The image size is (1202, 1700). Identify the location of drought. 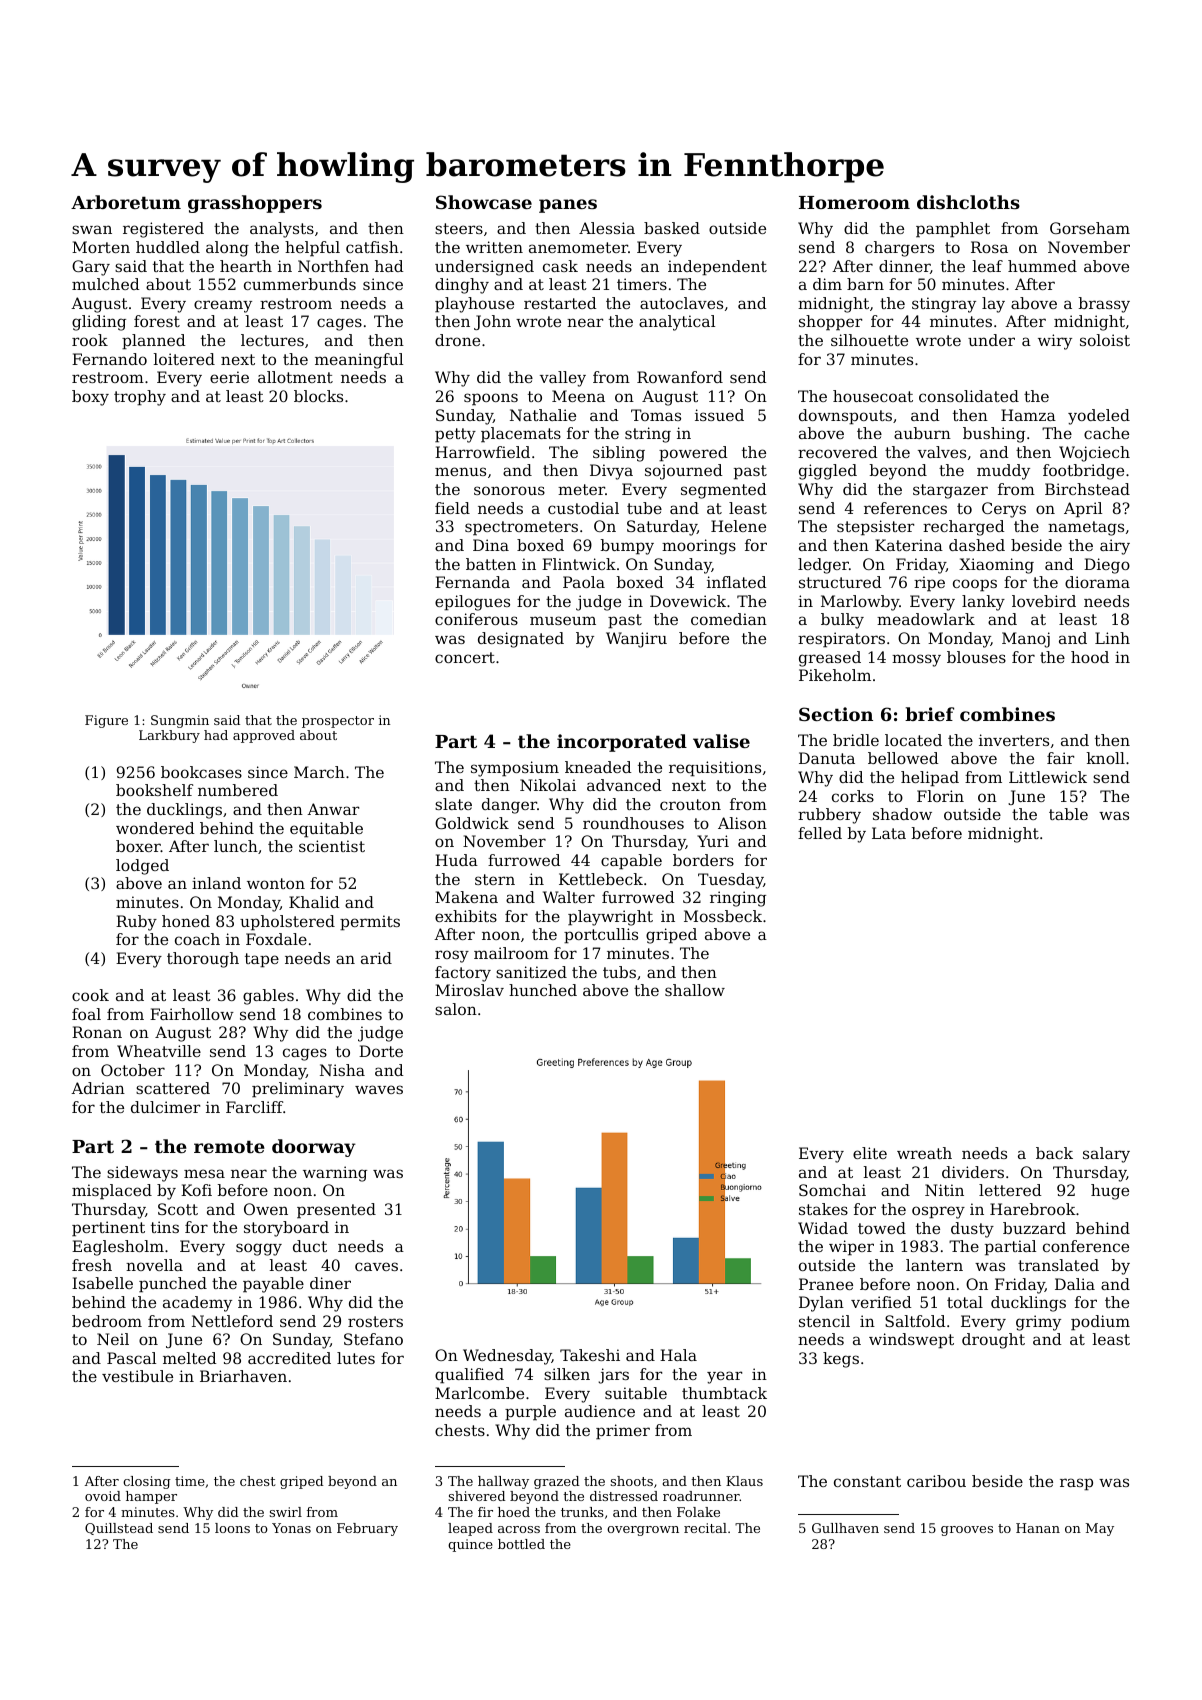
(993, 1341).
